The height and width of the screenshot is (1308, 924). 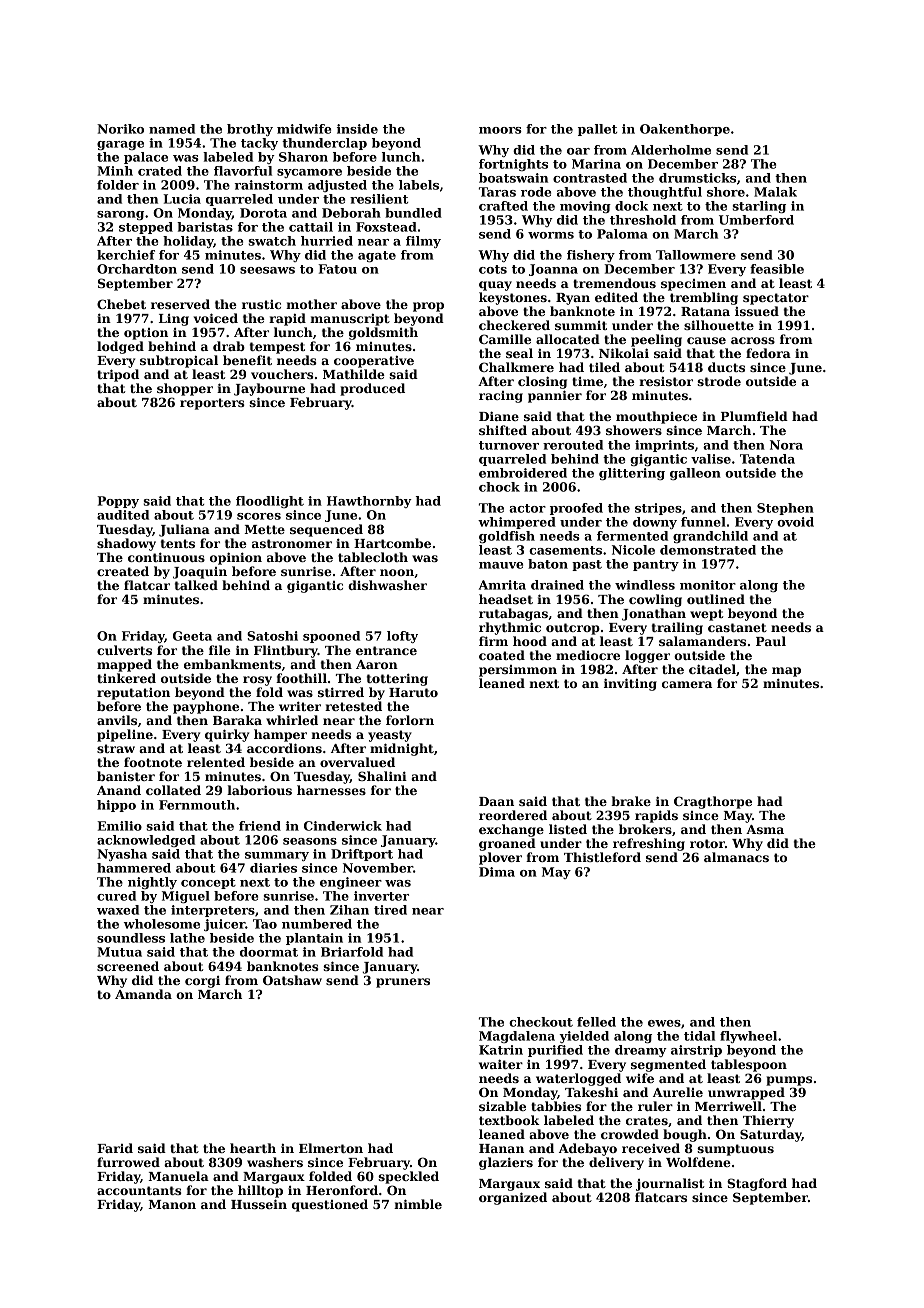 I want to click on bundled, so click(x=413, y=213).
